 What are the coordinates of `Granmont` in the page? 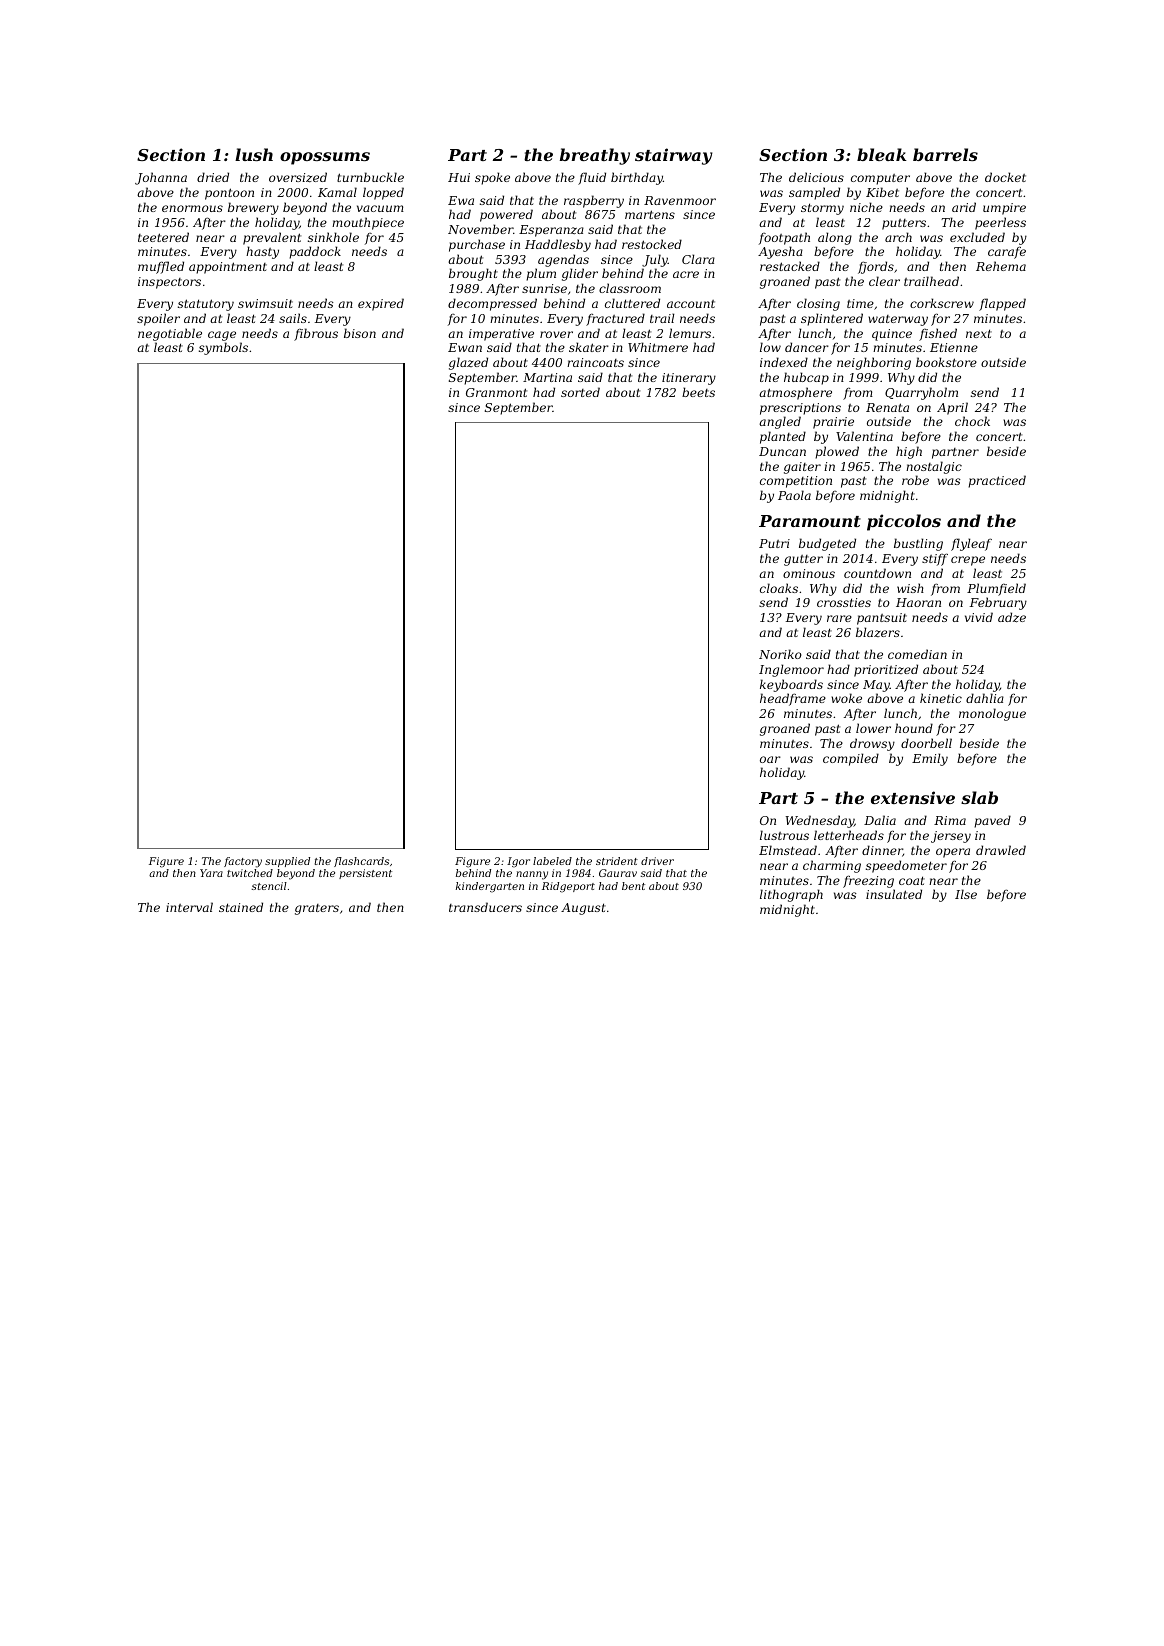 It's located at (496, 392).
